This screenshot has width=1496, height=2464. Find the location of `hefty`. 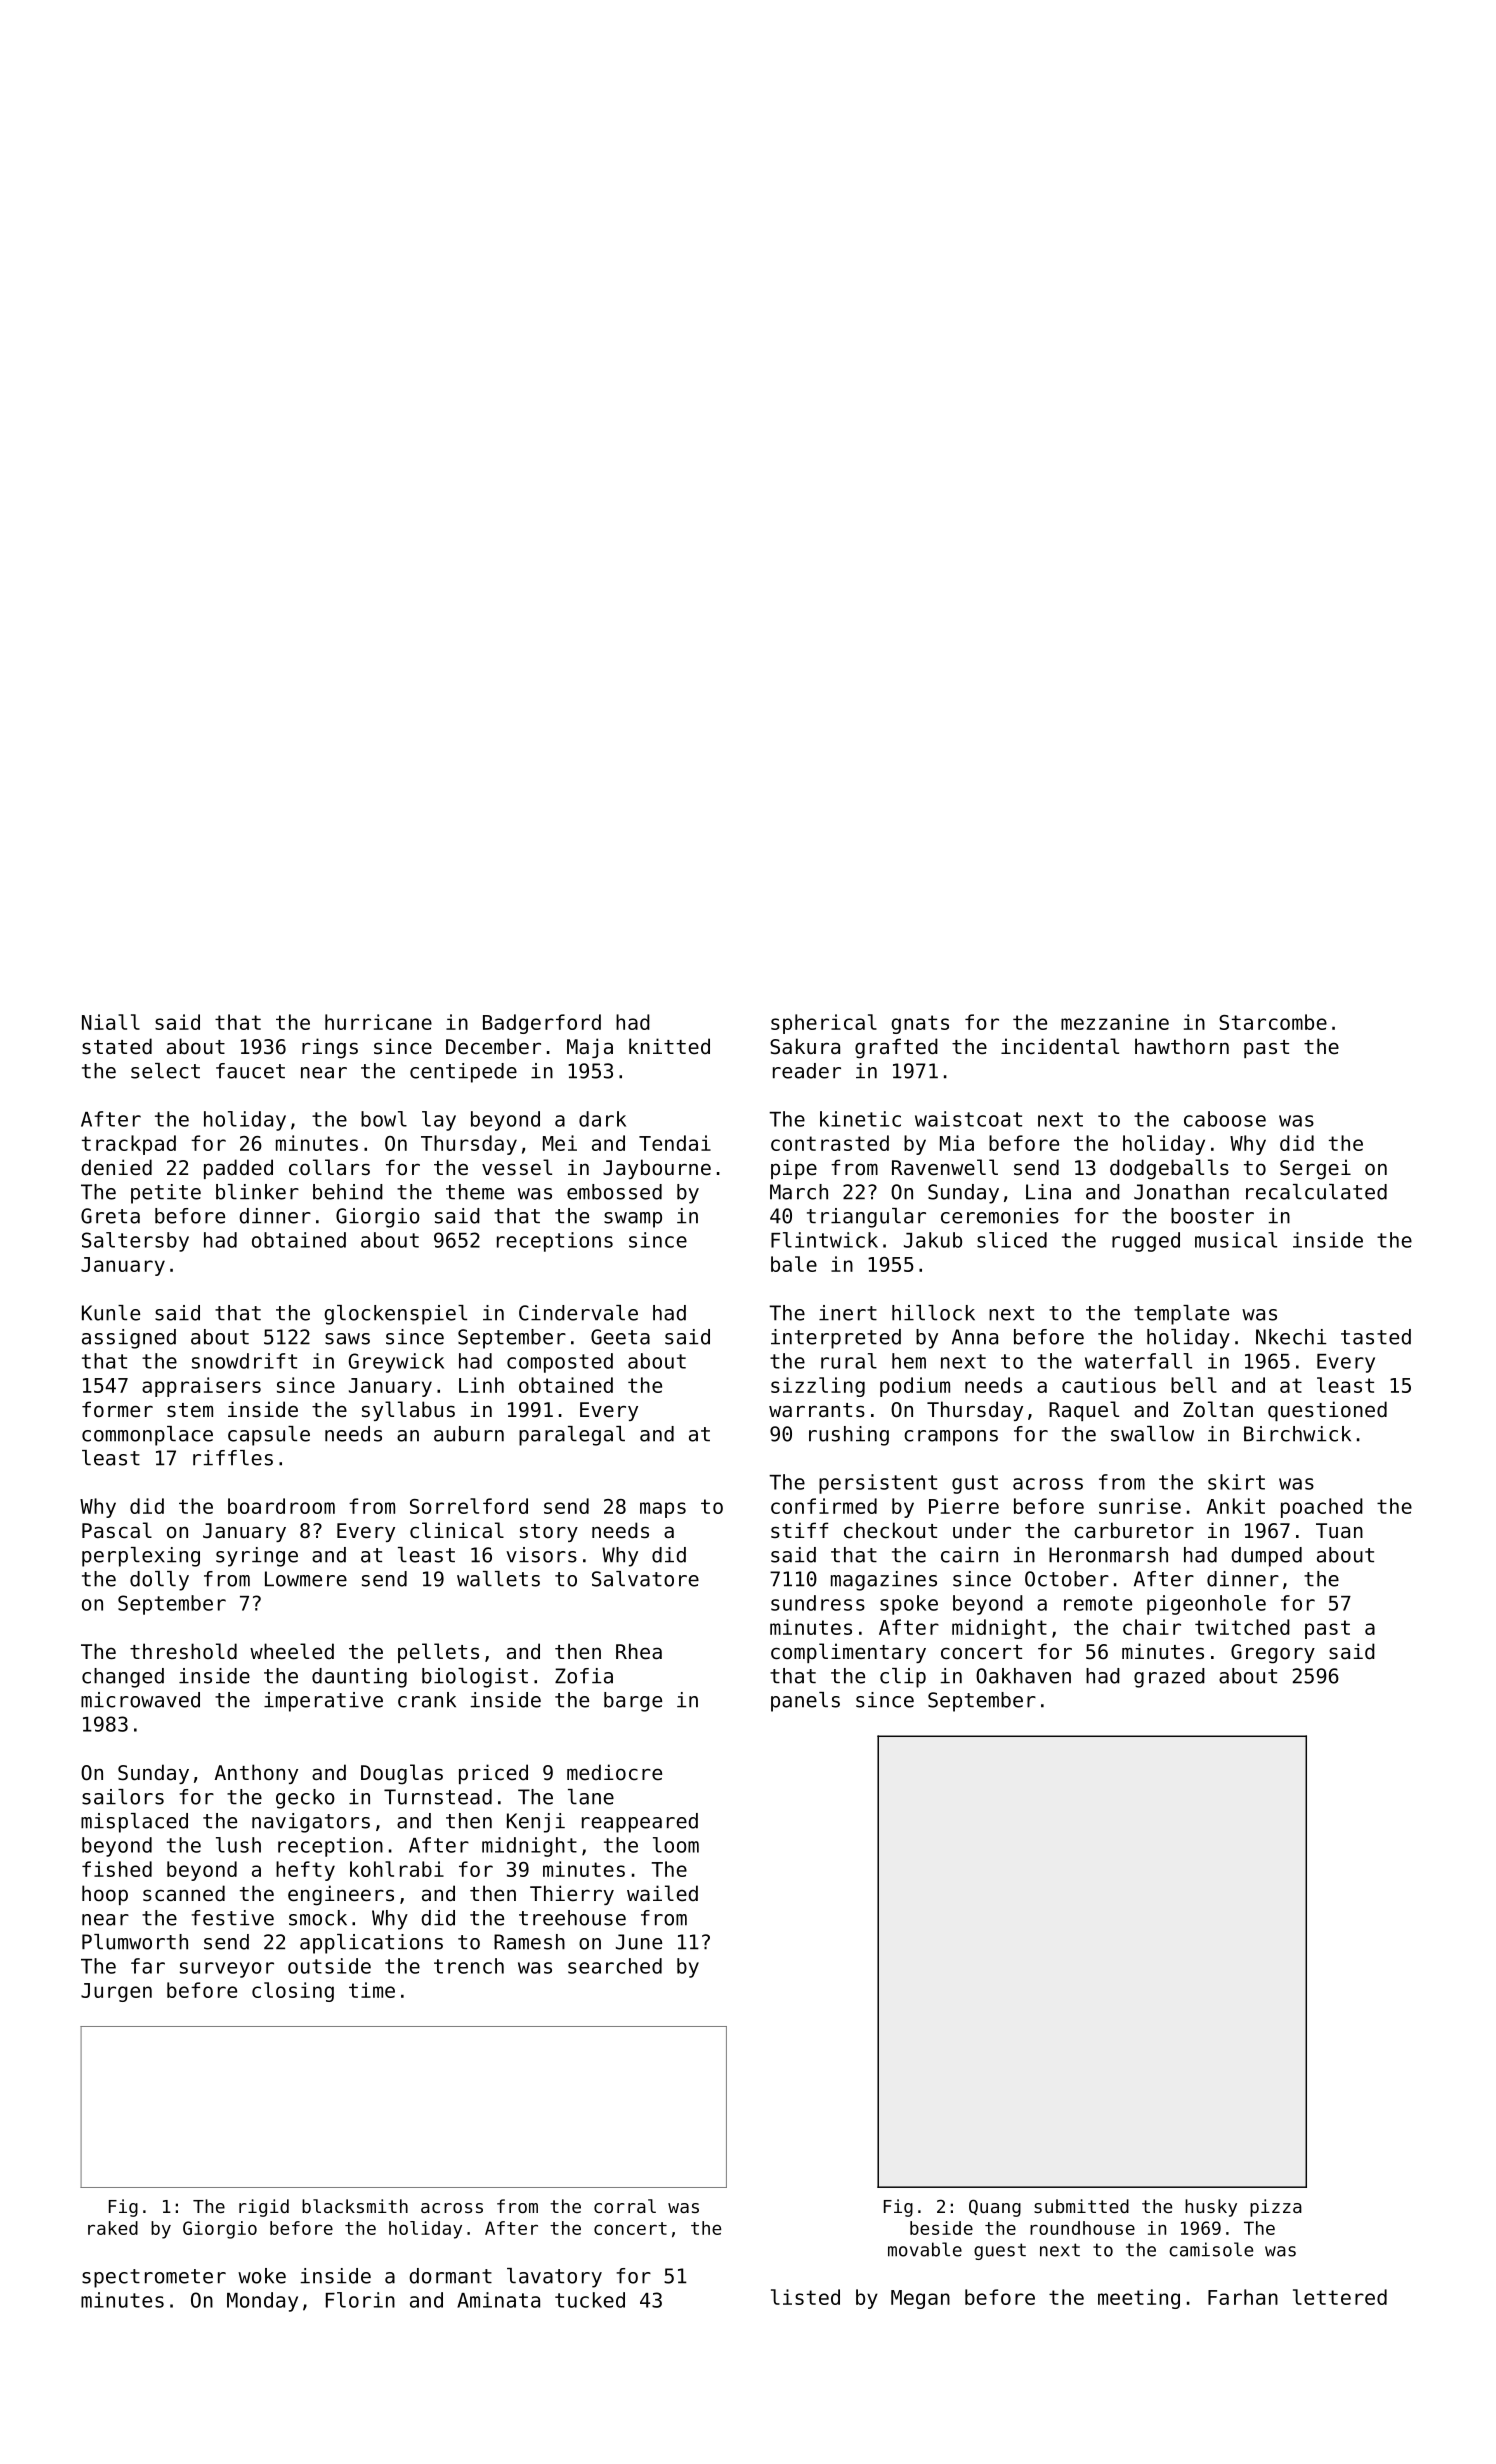

hefty is located at coordinates (305, 1871).
